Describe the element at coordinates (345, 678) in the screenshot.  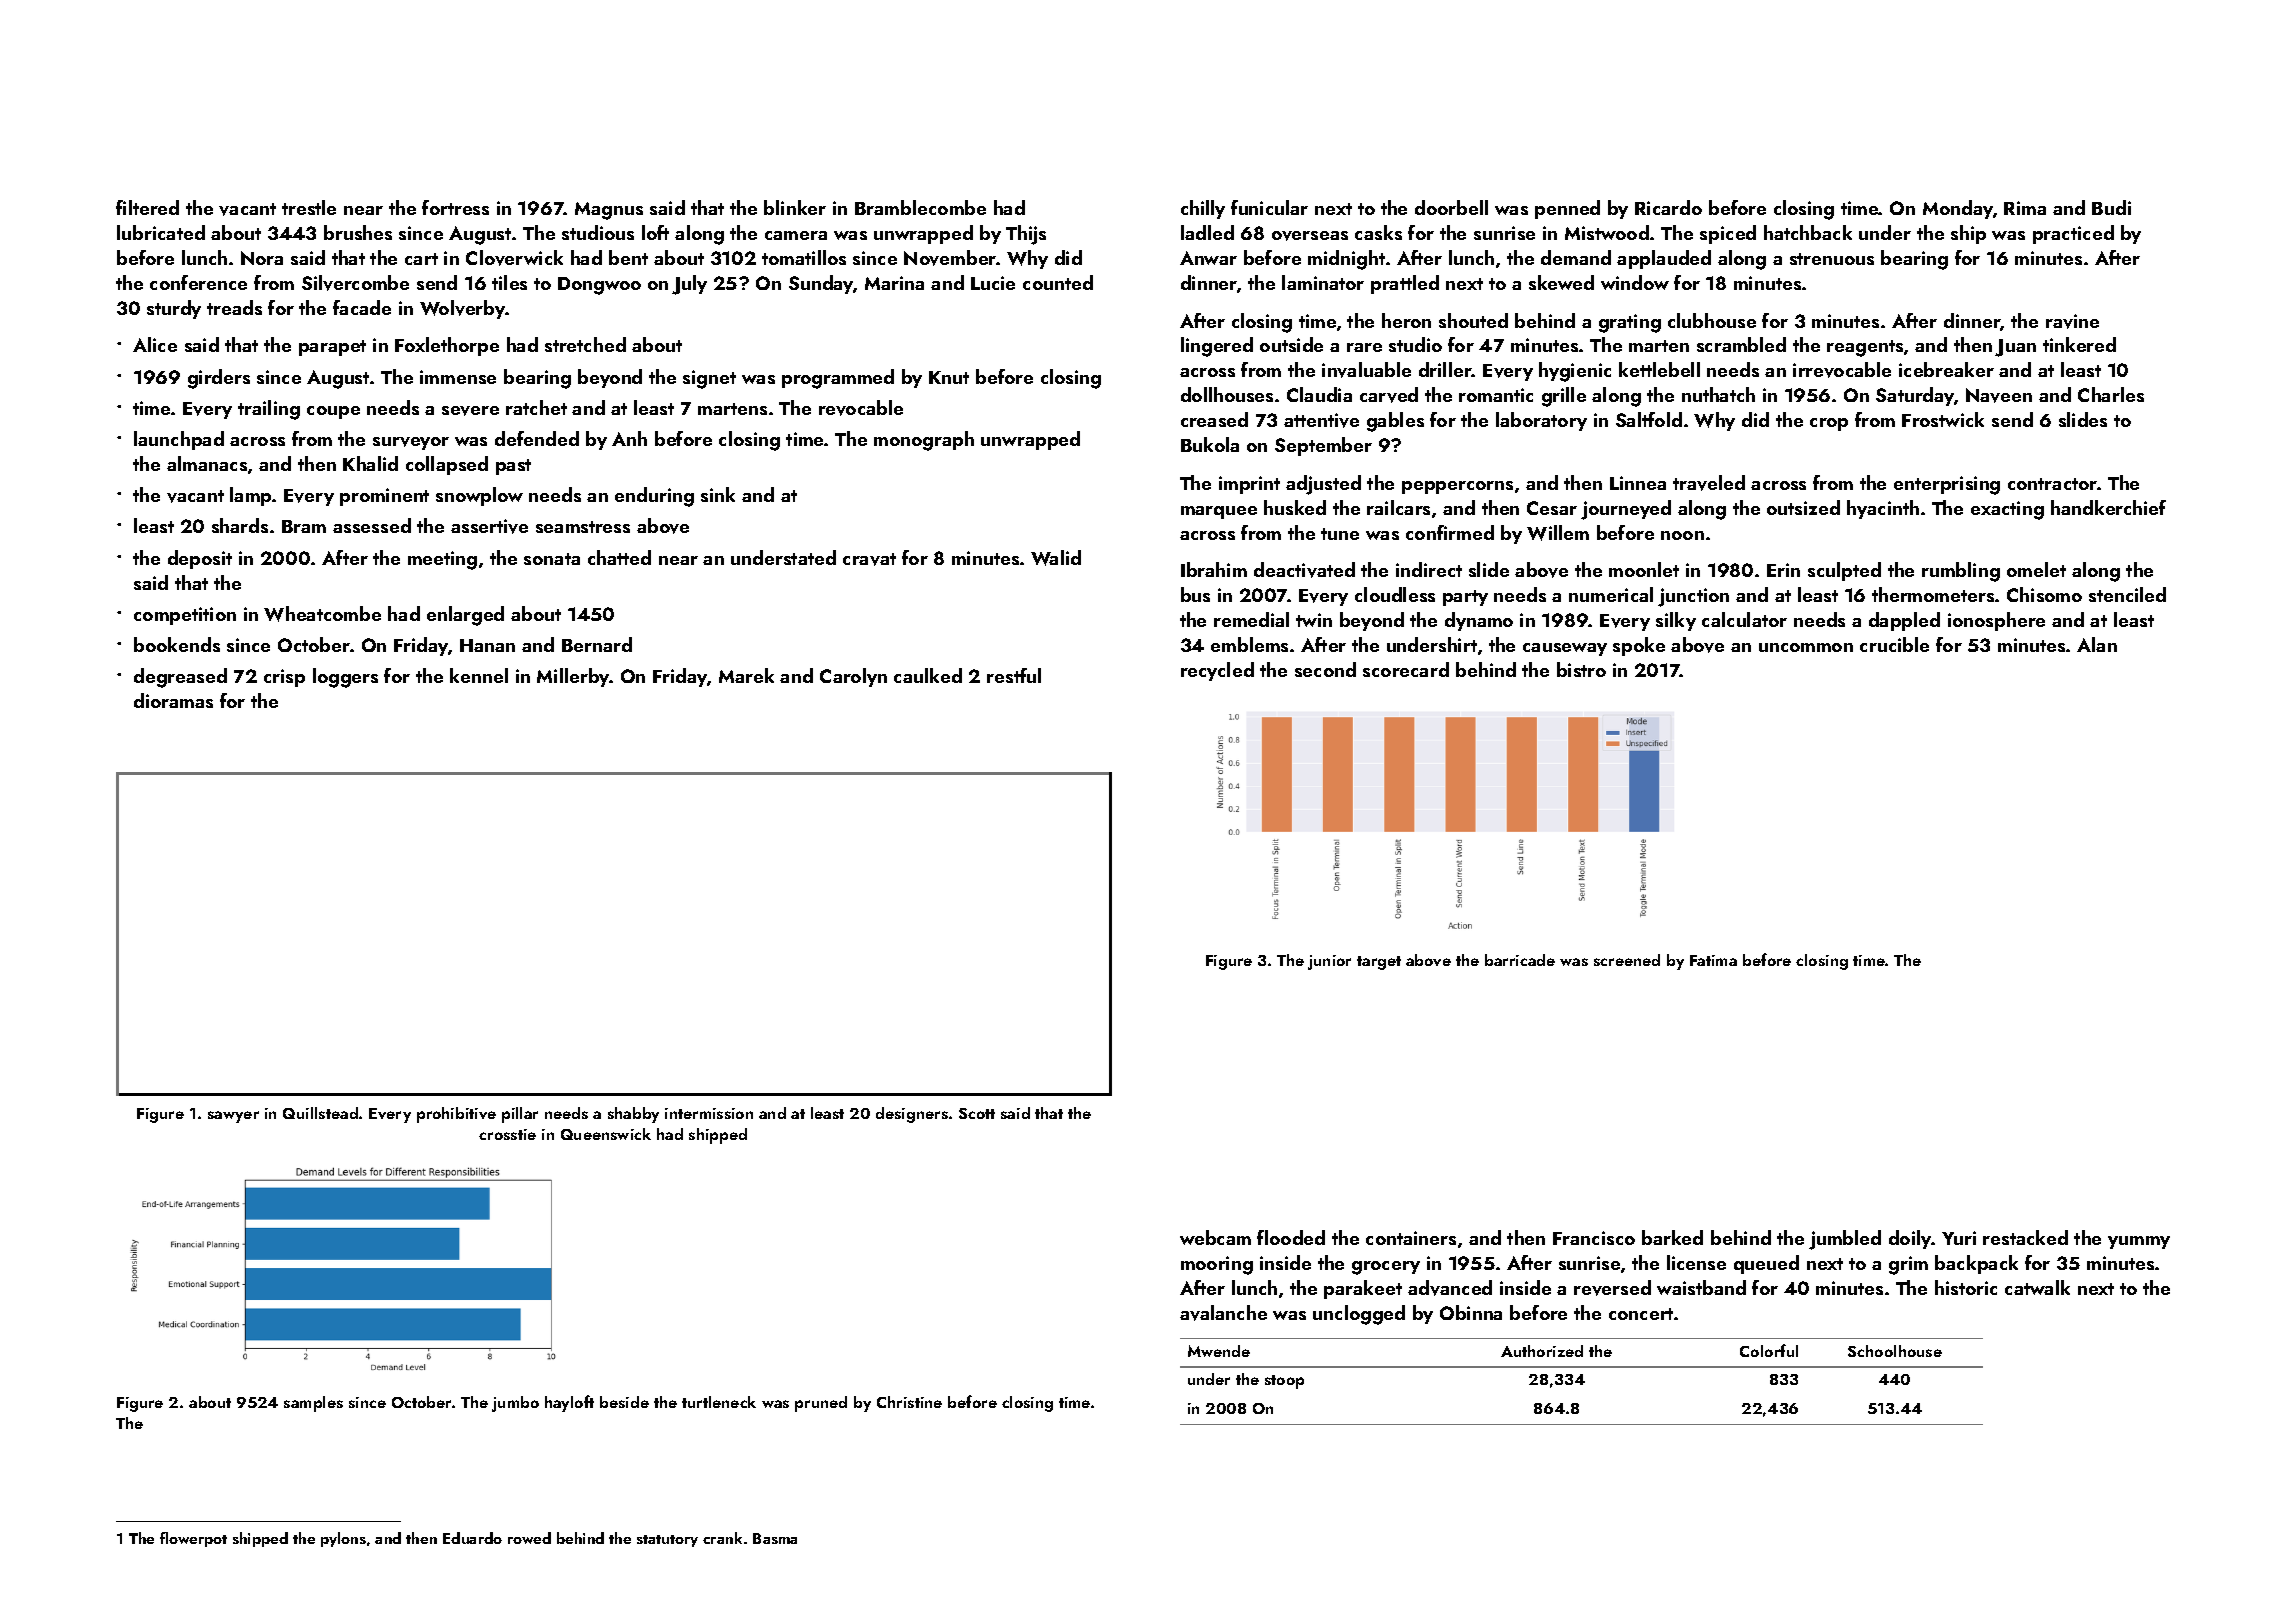
I see `loggers` at that location.
